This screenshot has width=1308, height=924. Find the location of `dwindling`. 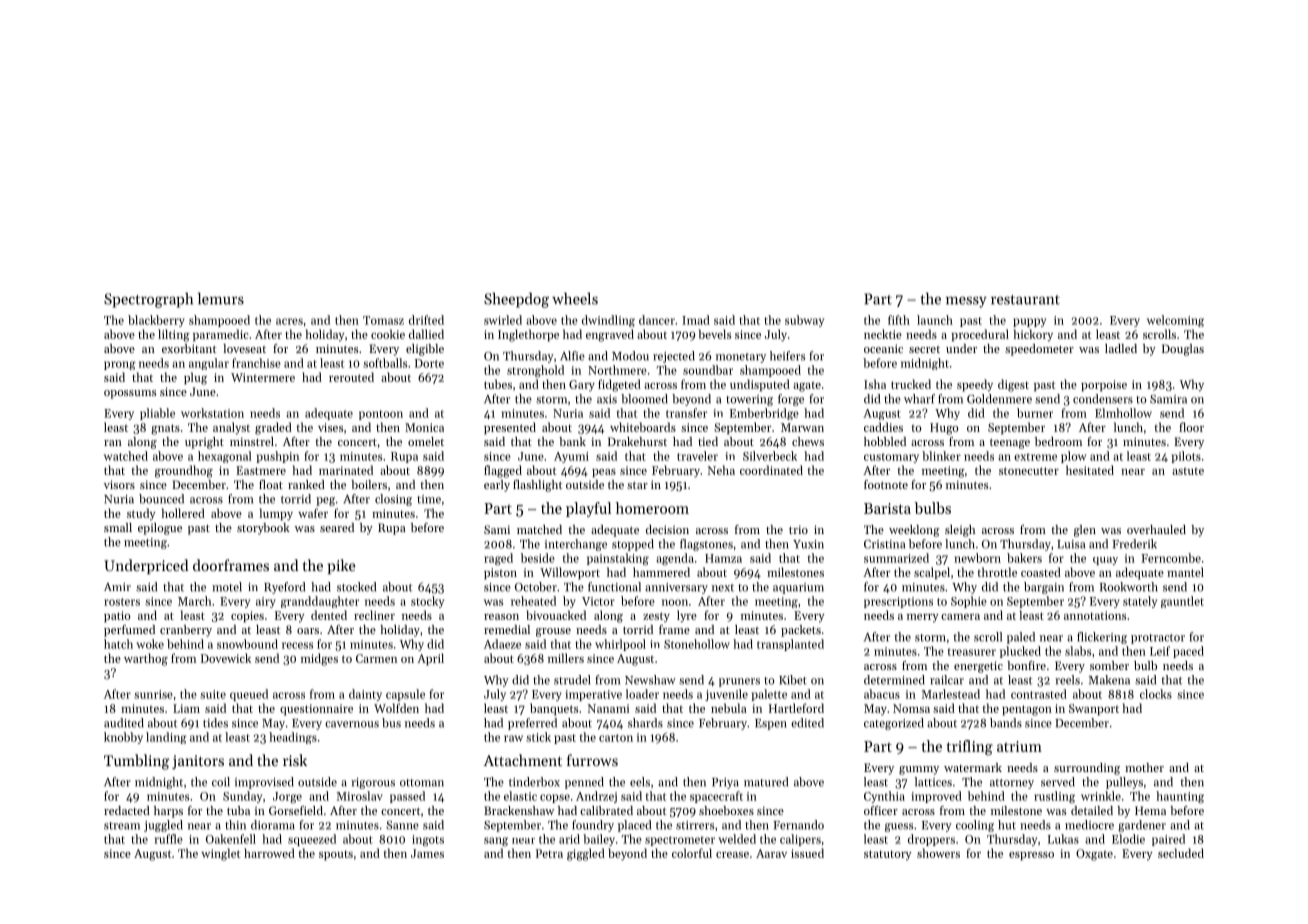

dwindling is located at coordinates (608, 321).
